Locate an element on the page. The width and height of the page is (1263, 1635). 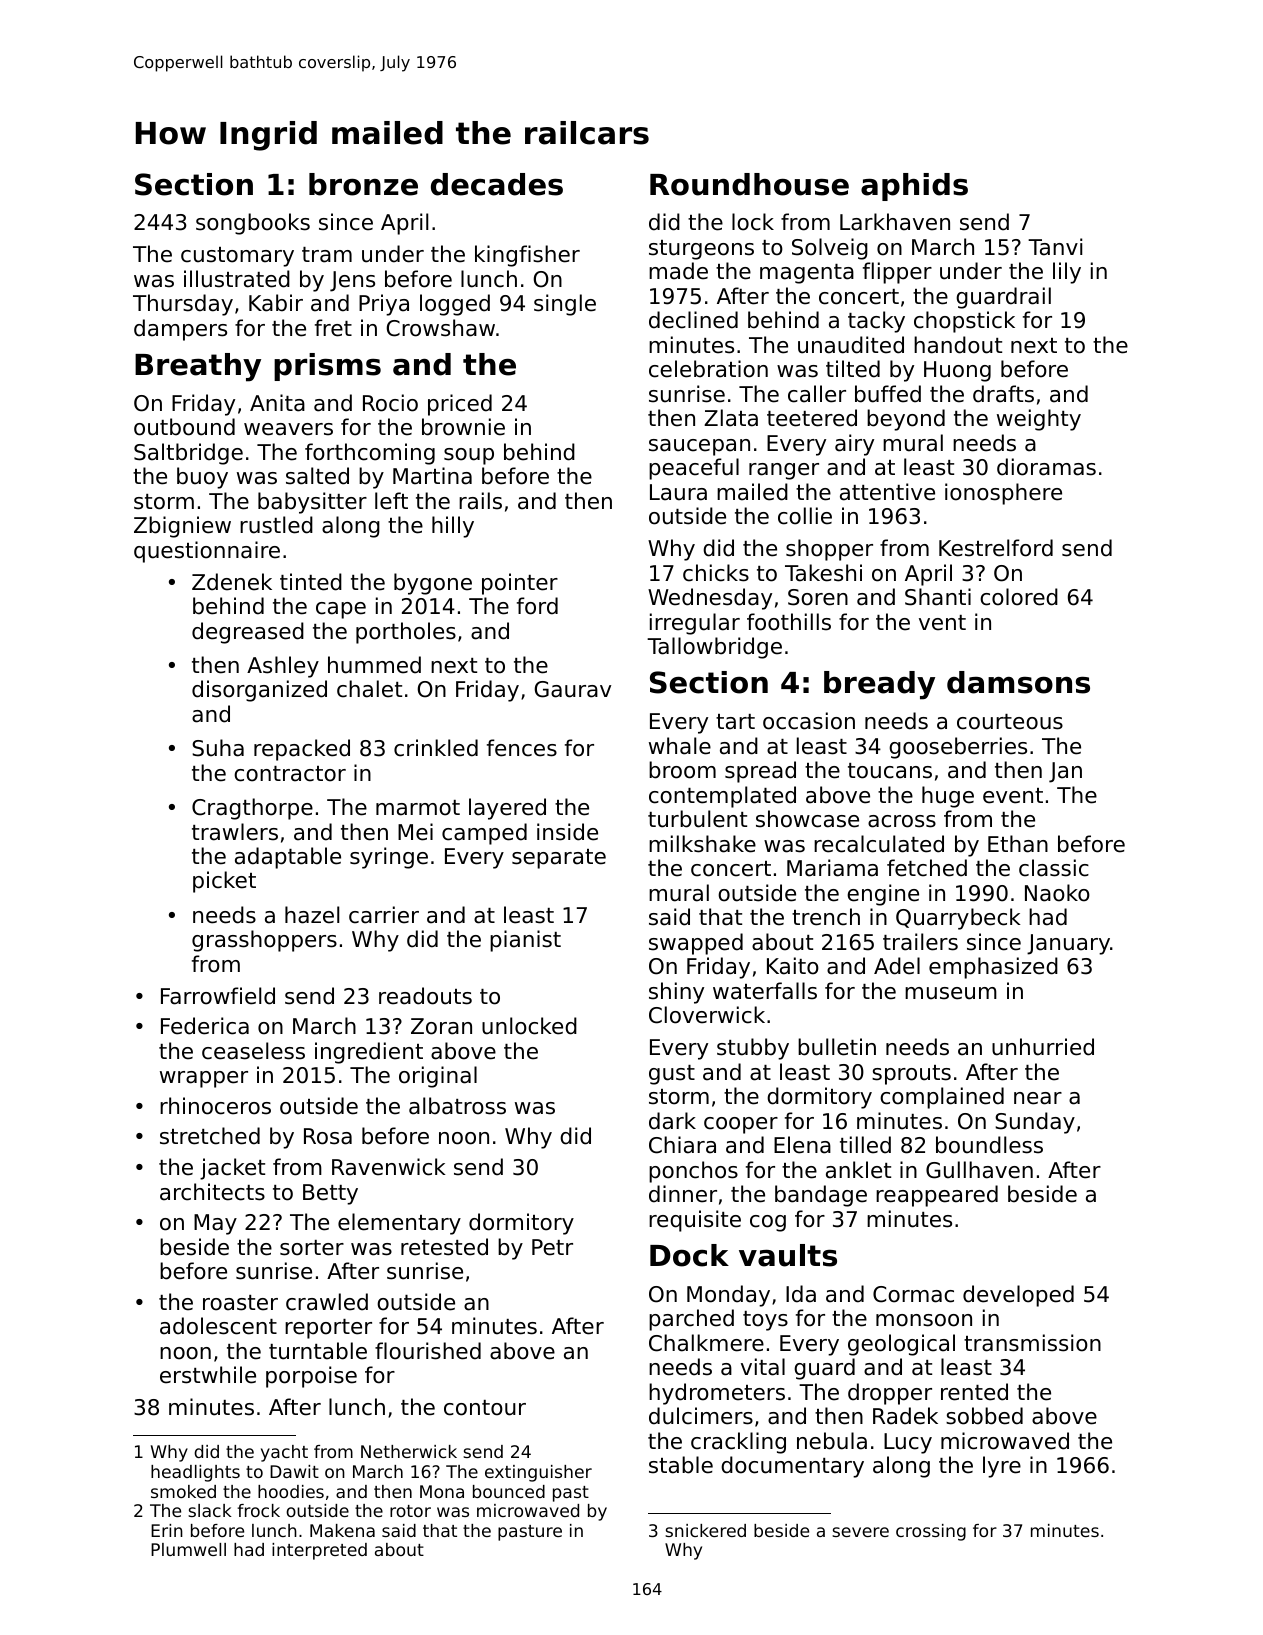
bronze is located at coordinates (363, 184).
